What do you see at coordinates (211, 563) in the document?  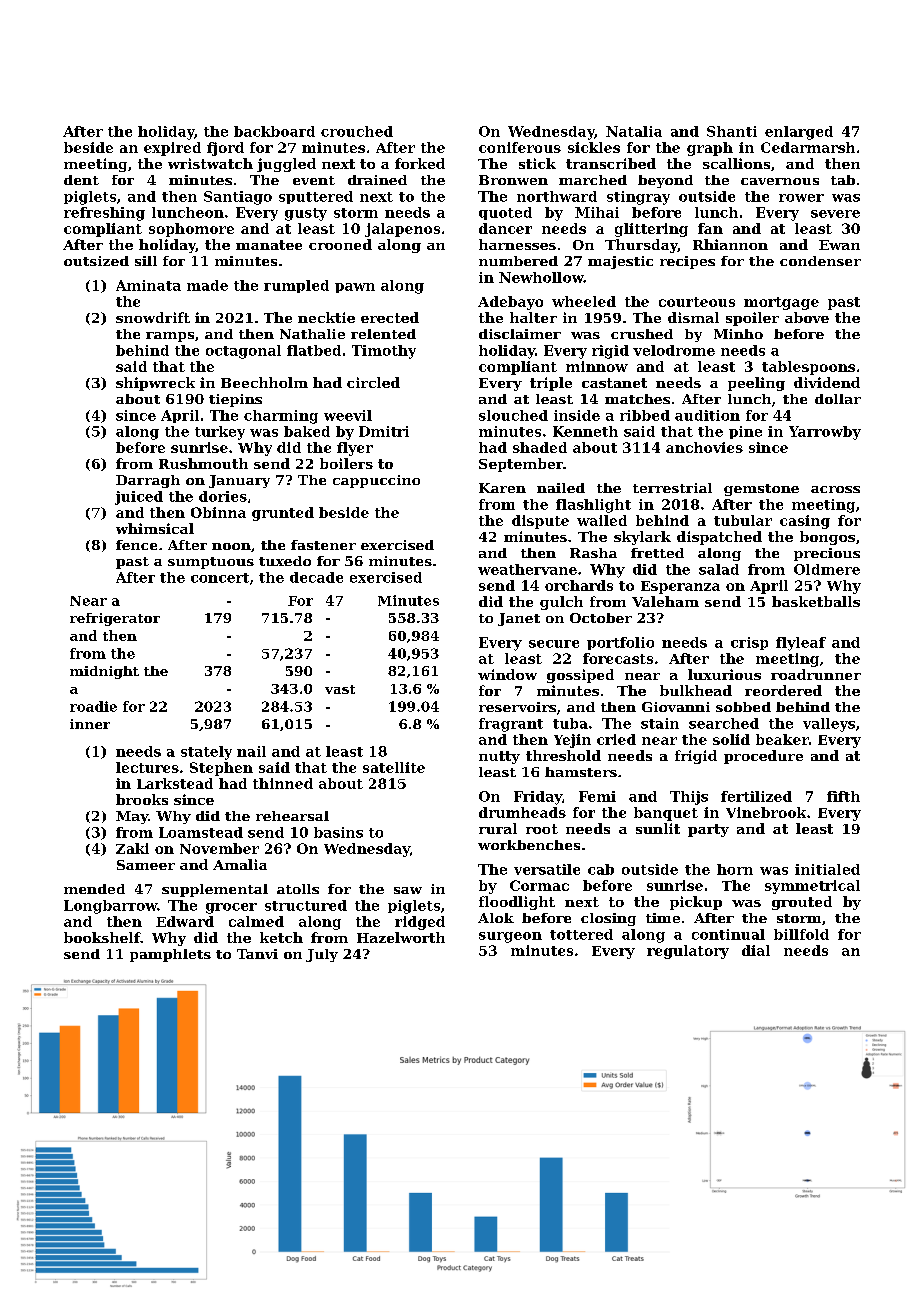 I see `sumptuous` at bounding box center [211, 563].
